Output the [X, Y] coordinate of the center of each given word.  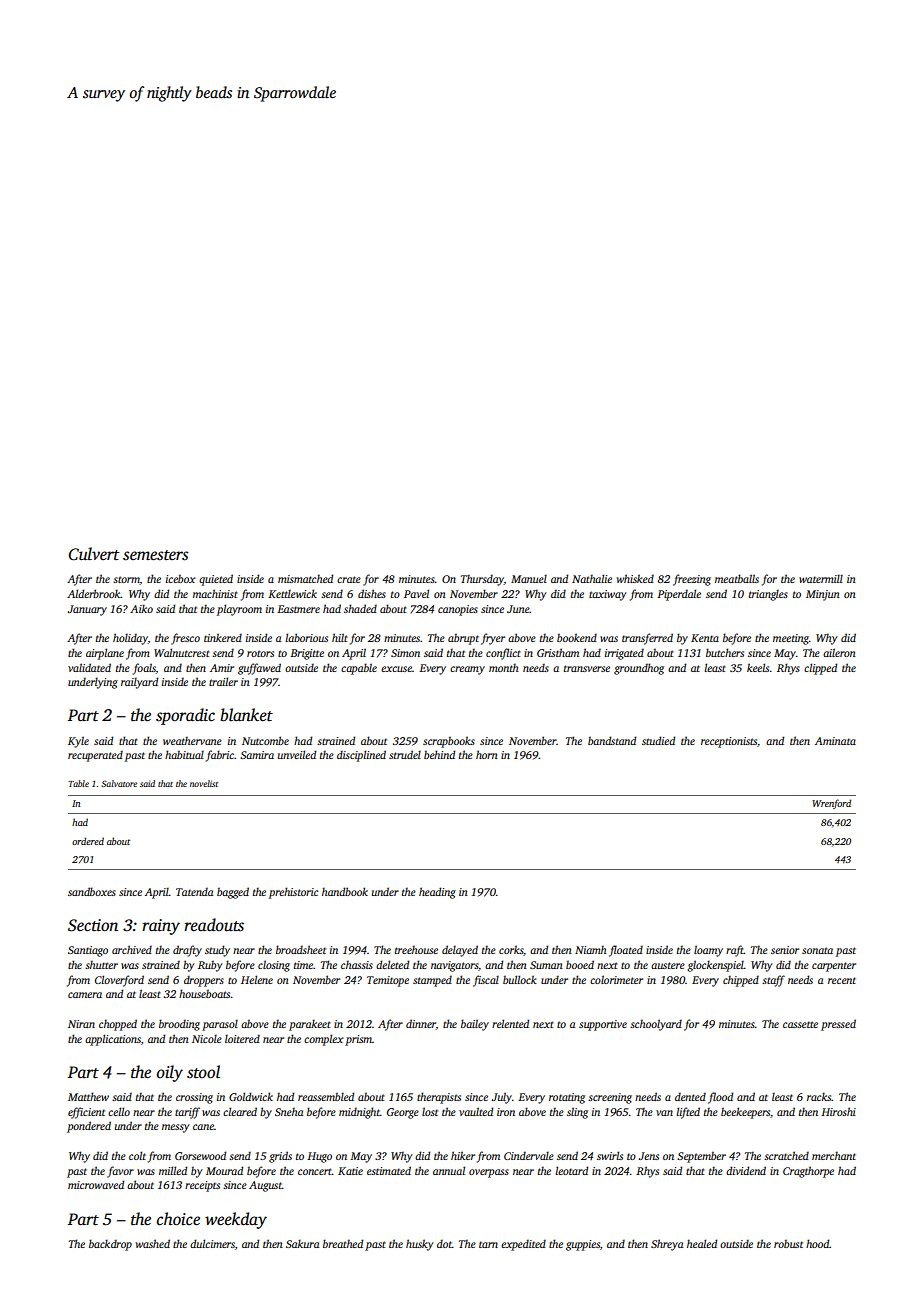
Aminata [835, 741]
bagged [233, 893]
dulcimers [212, 1243]
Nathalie [592, 578]
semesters [155, 555]
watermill [821, 578]
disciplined [361, 756]
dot [444, 1243]
